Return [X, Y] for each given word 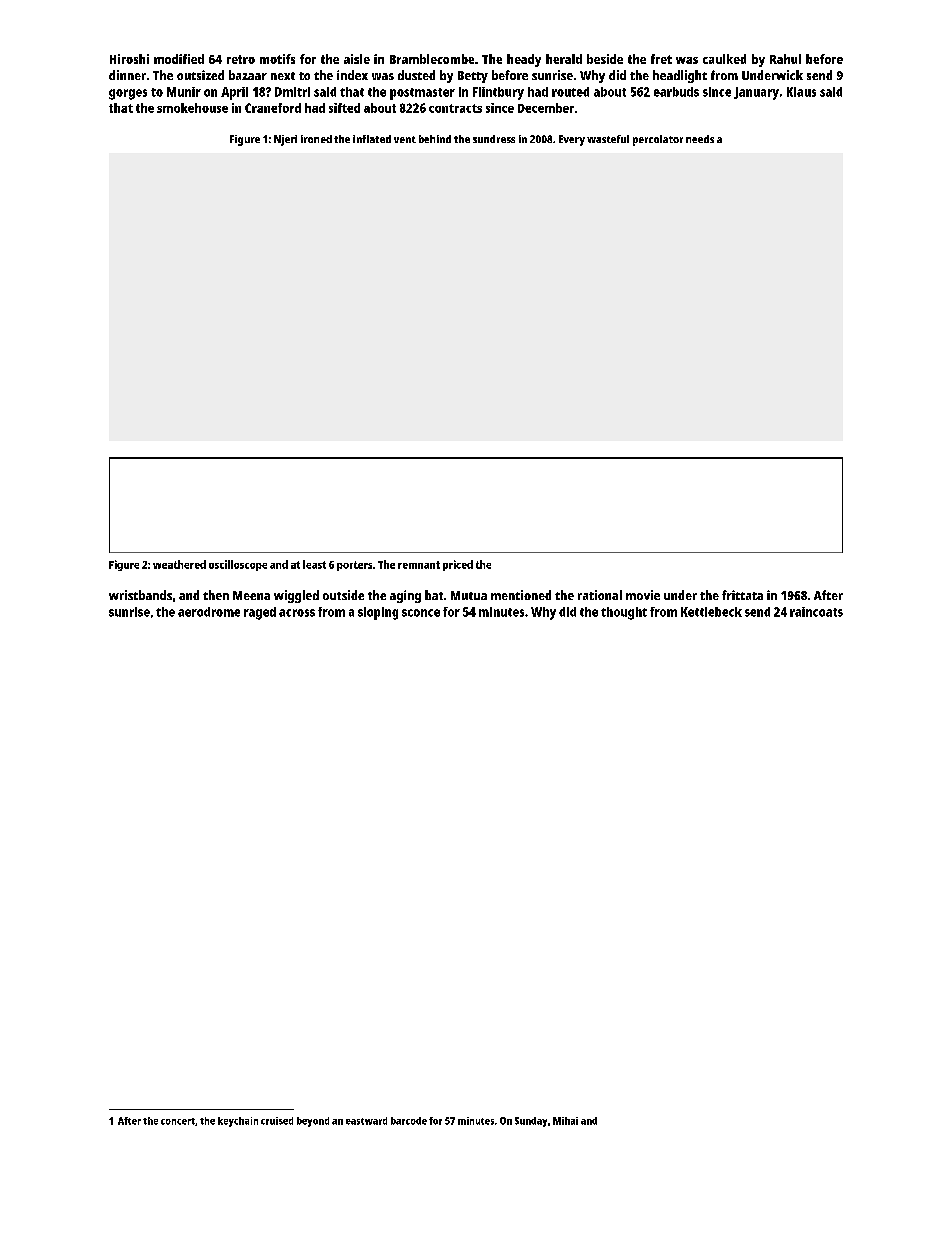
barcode [409, 1121]
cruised [277, 1121]
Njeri [285, 140]
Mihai [565, 1121]
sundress [494, 139]
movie [643, 595]
